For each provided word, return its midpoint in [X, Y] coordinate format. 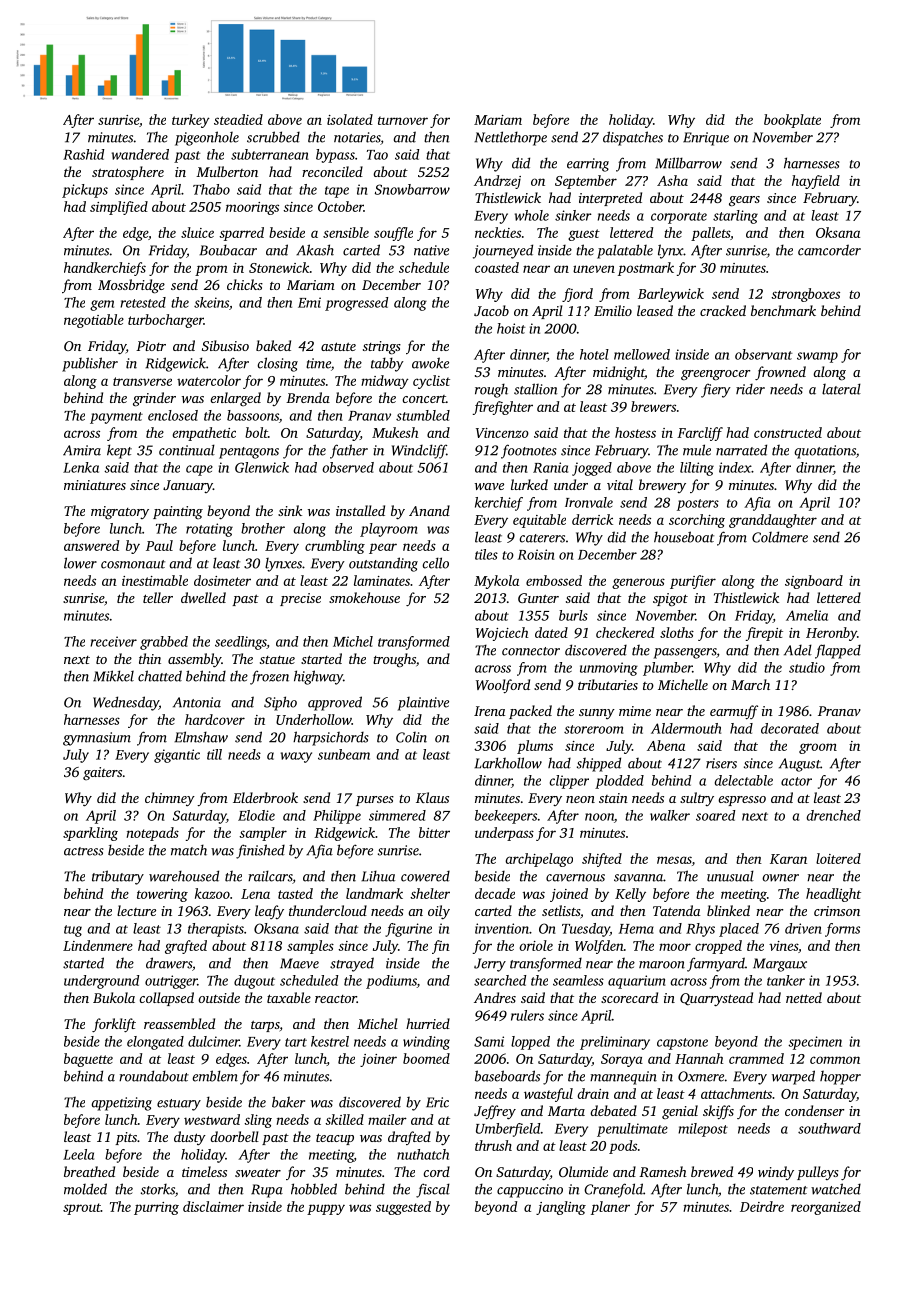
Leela [78, 1154]
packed [530, 712]
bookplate [792, 121]
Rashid [83, 154]
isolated [350, 119]
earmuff [734, 712]
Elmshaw [201, 737]
